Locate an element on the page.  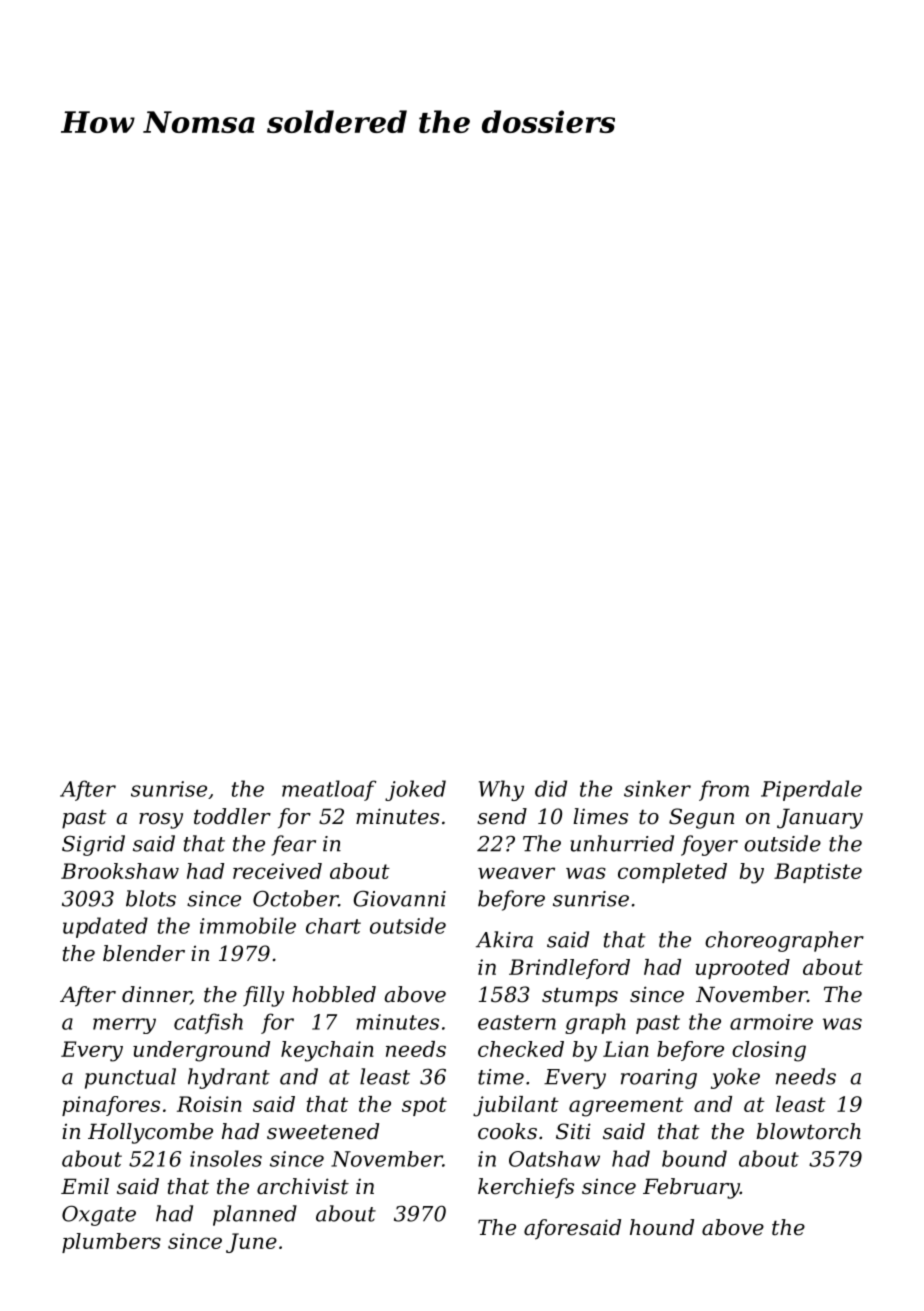
armoire is located at coordinates (771, 1022).
